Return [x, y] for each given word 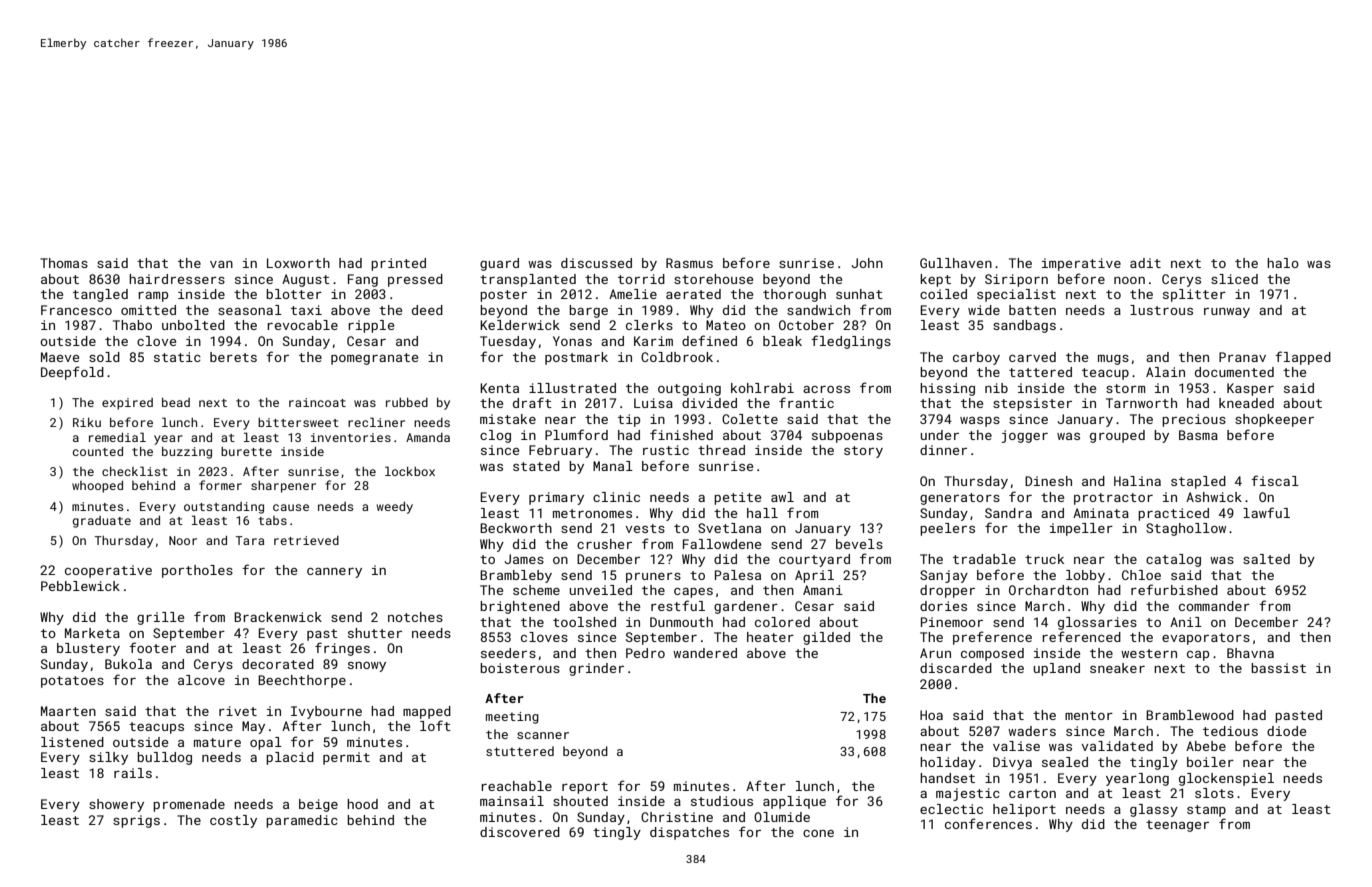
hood [362, 804]
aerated [693, 294]
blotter [294, 294]
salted [1266, 559]
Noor [183, 540]
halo [1283, 263]
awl [782, 497]
